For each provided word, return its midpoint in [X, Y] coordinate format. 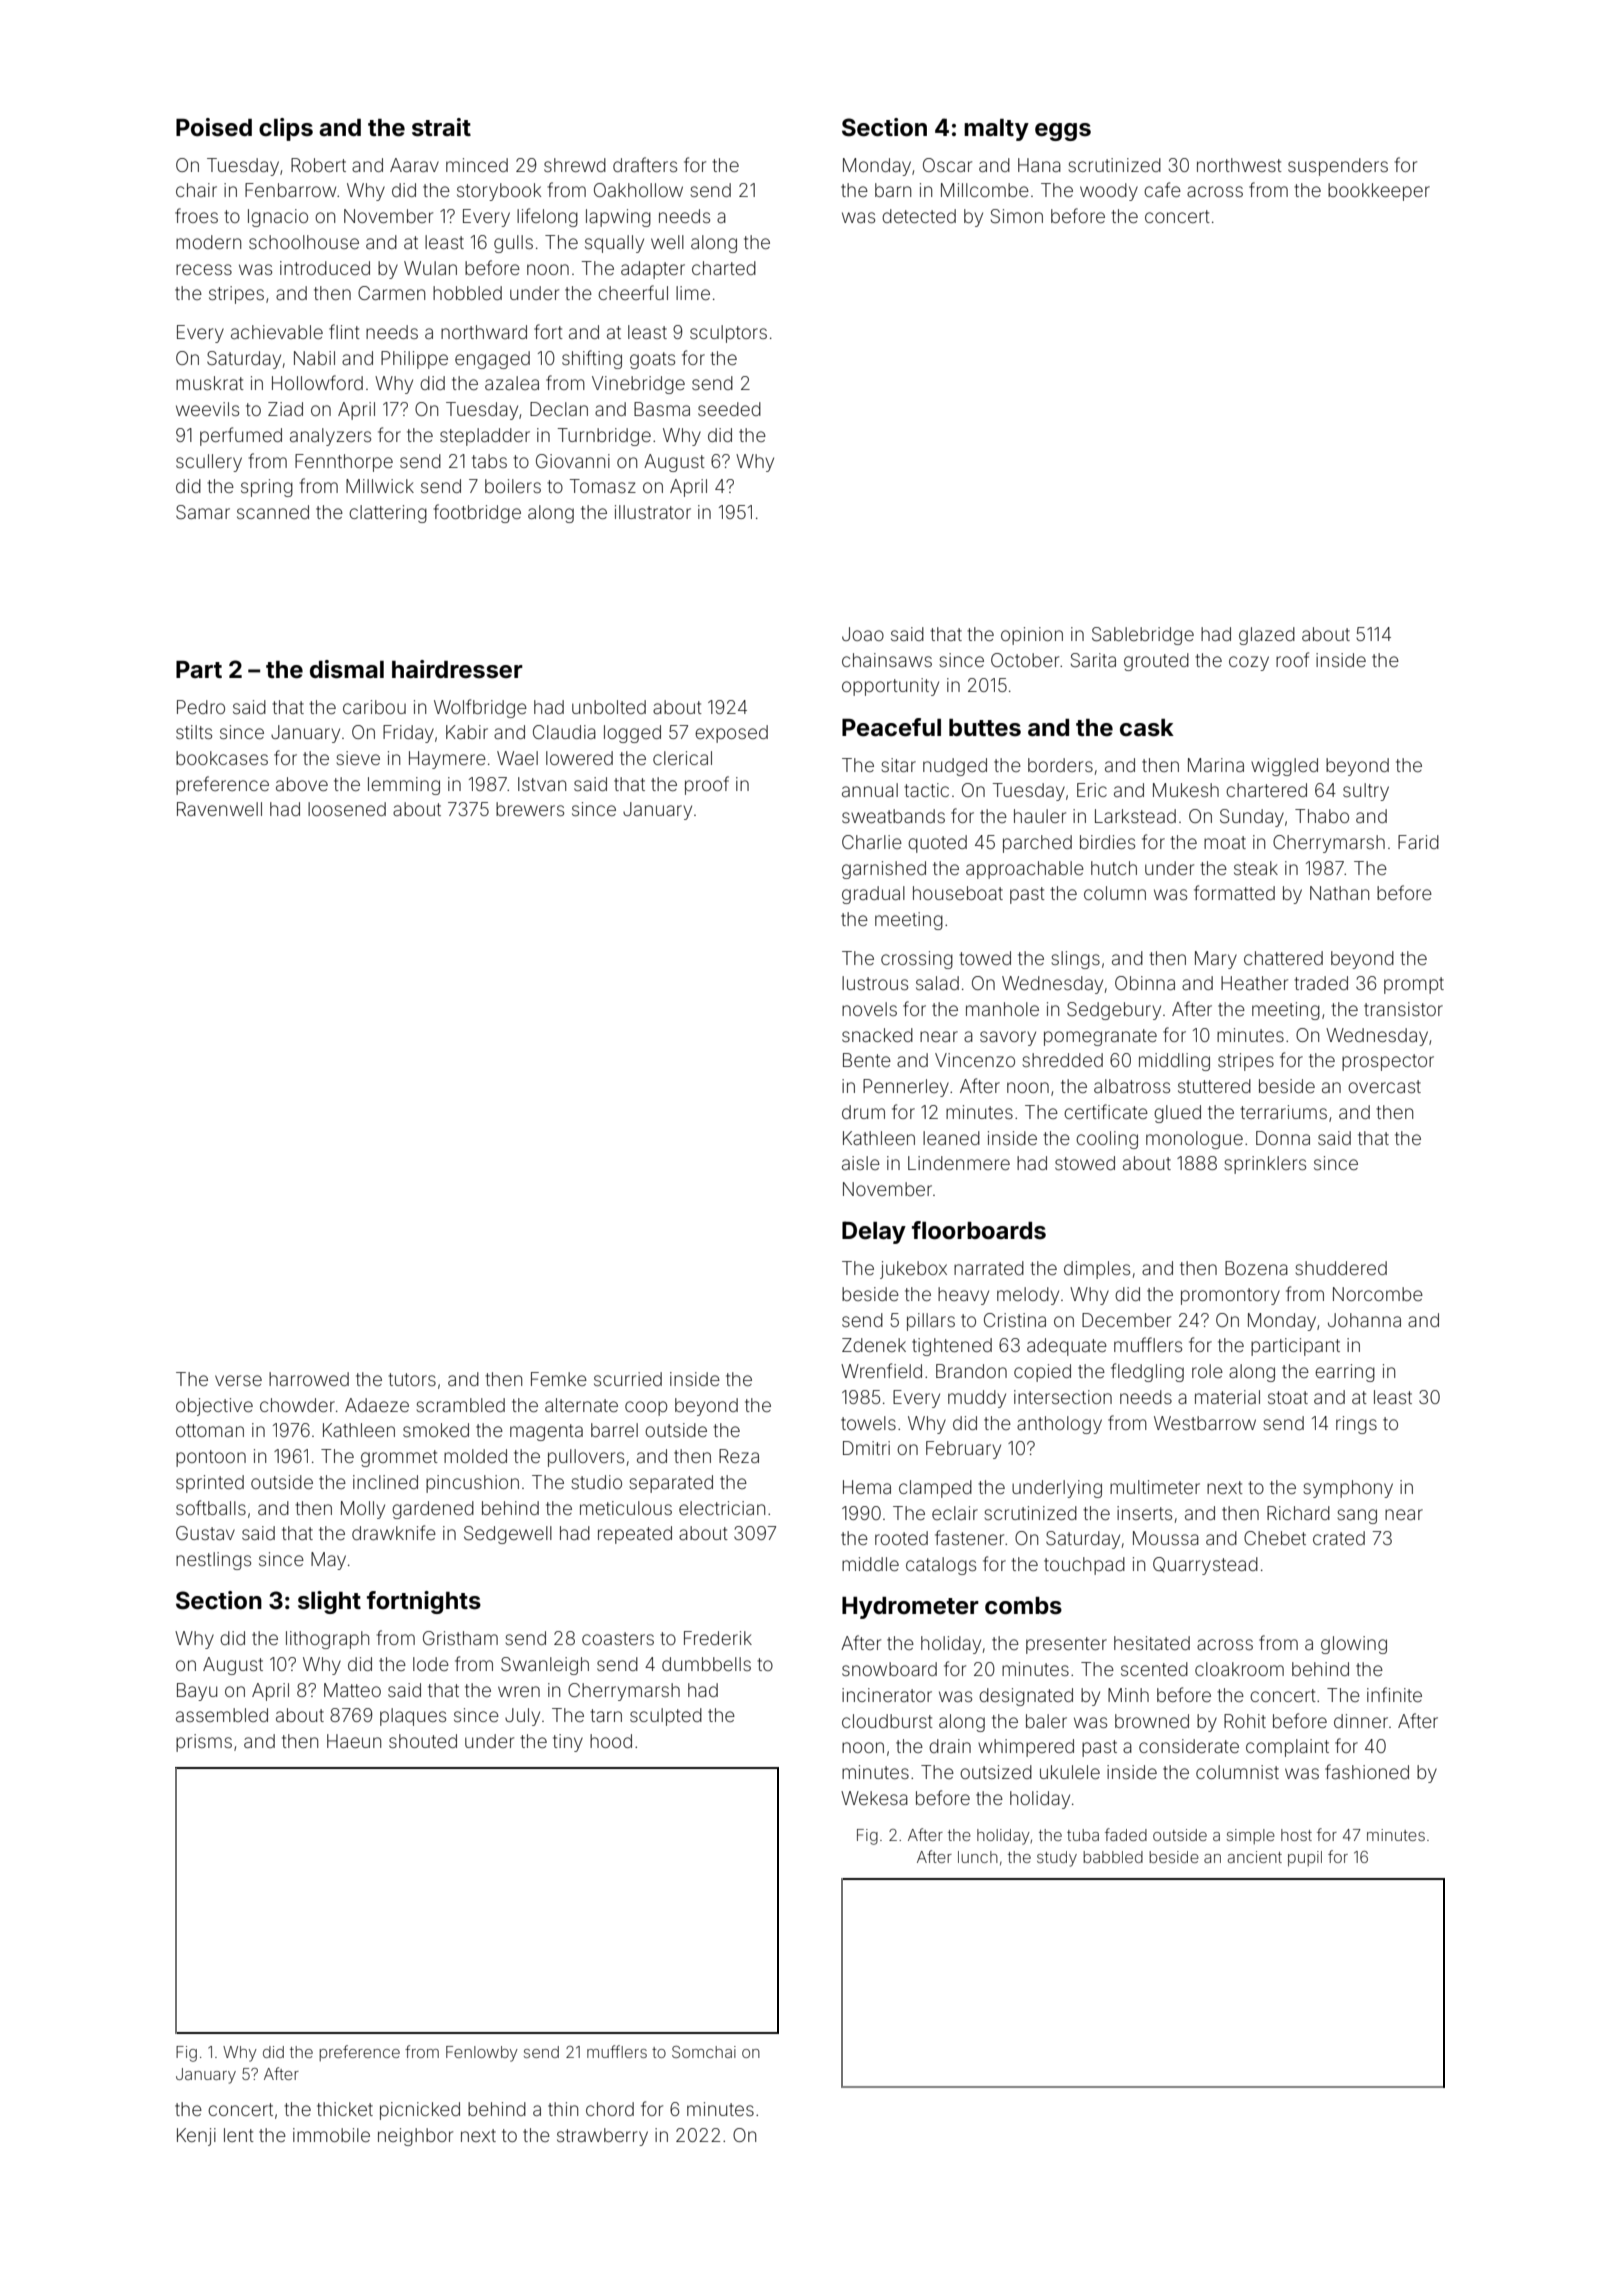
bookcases [222, 758]
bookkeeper [1379, 192]
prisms [204, 1743]
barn [893, 190]
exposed [731, 734]
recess [204, 269]
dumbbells [706, 1664]
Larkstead [1135, 816]
